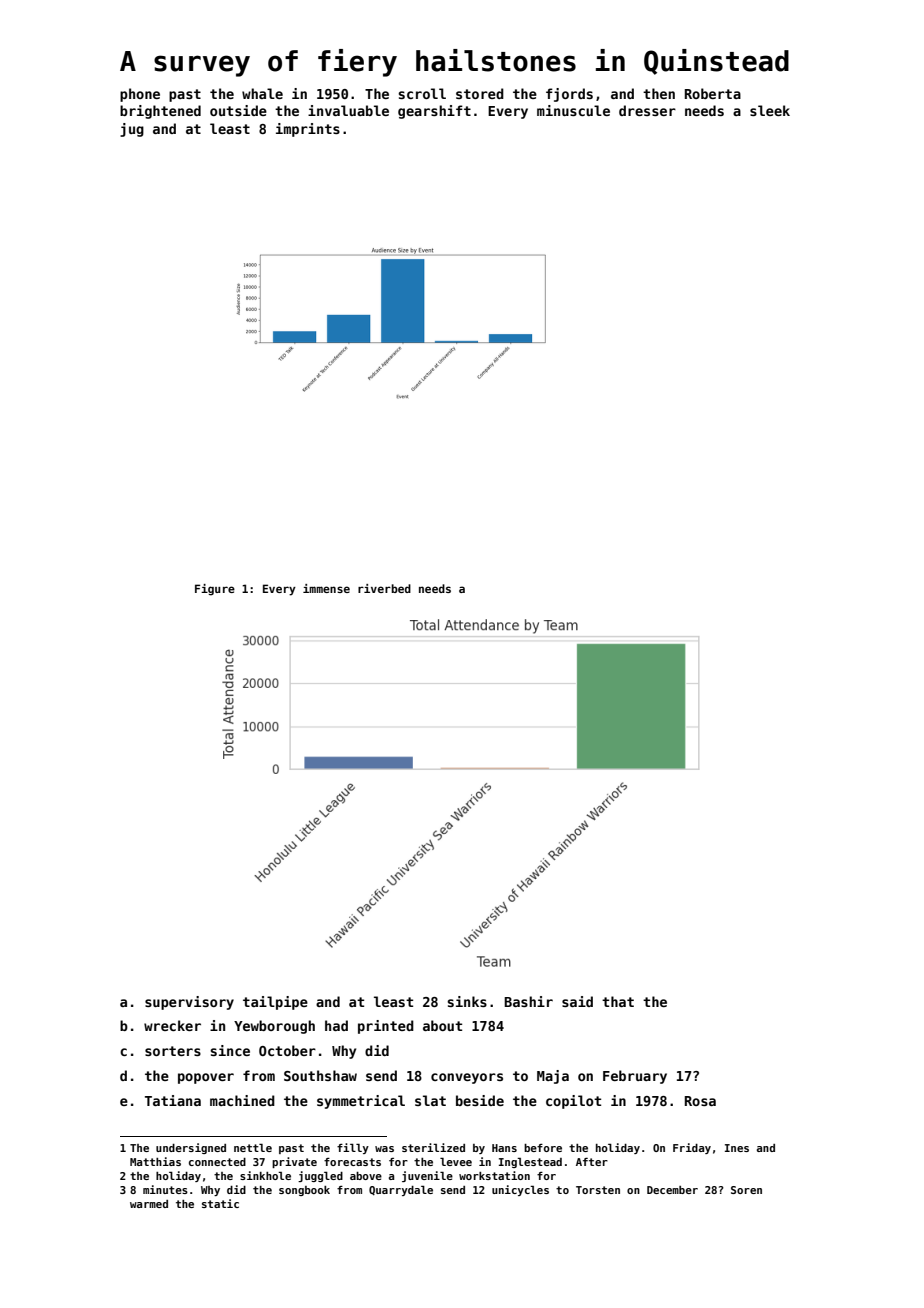 The image size is (924, 1308). What do you see at coordinates (401, 1190) in the image?
I see `Quarrydale` at bounding box center [401, 1190].
